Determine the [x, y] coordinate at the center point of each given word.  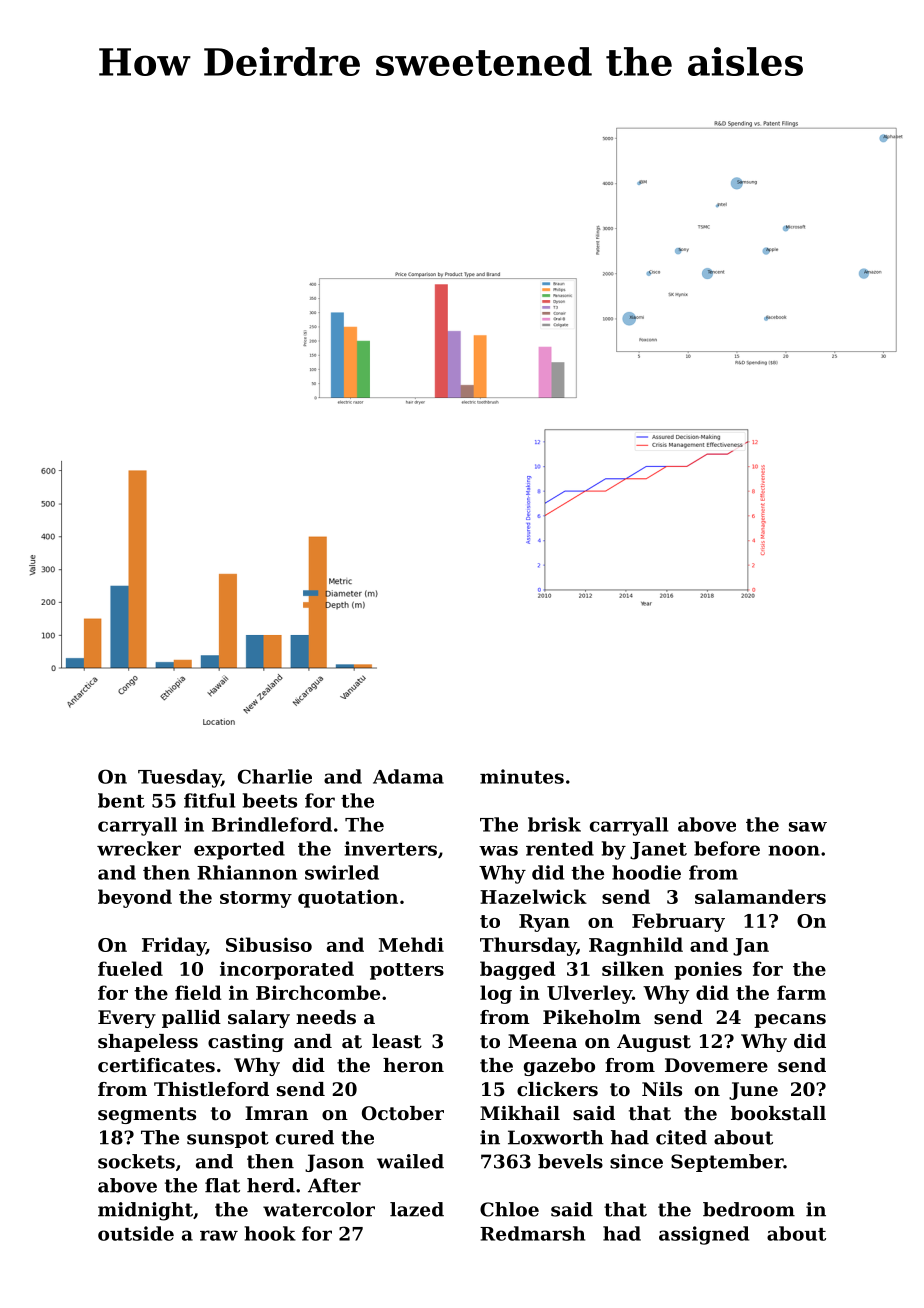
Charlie [275, 776]
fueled [130, 968]
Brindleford [272, 824]
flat [222, 1185]
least [397, 1041]
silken [633, 968]
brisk [554, 824]
